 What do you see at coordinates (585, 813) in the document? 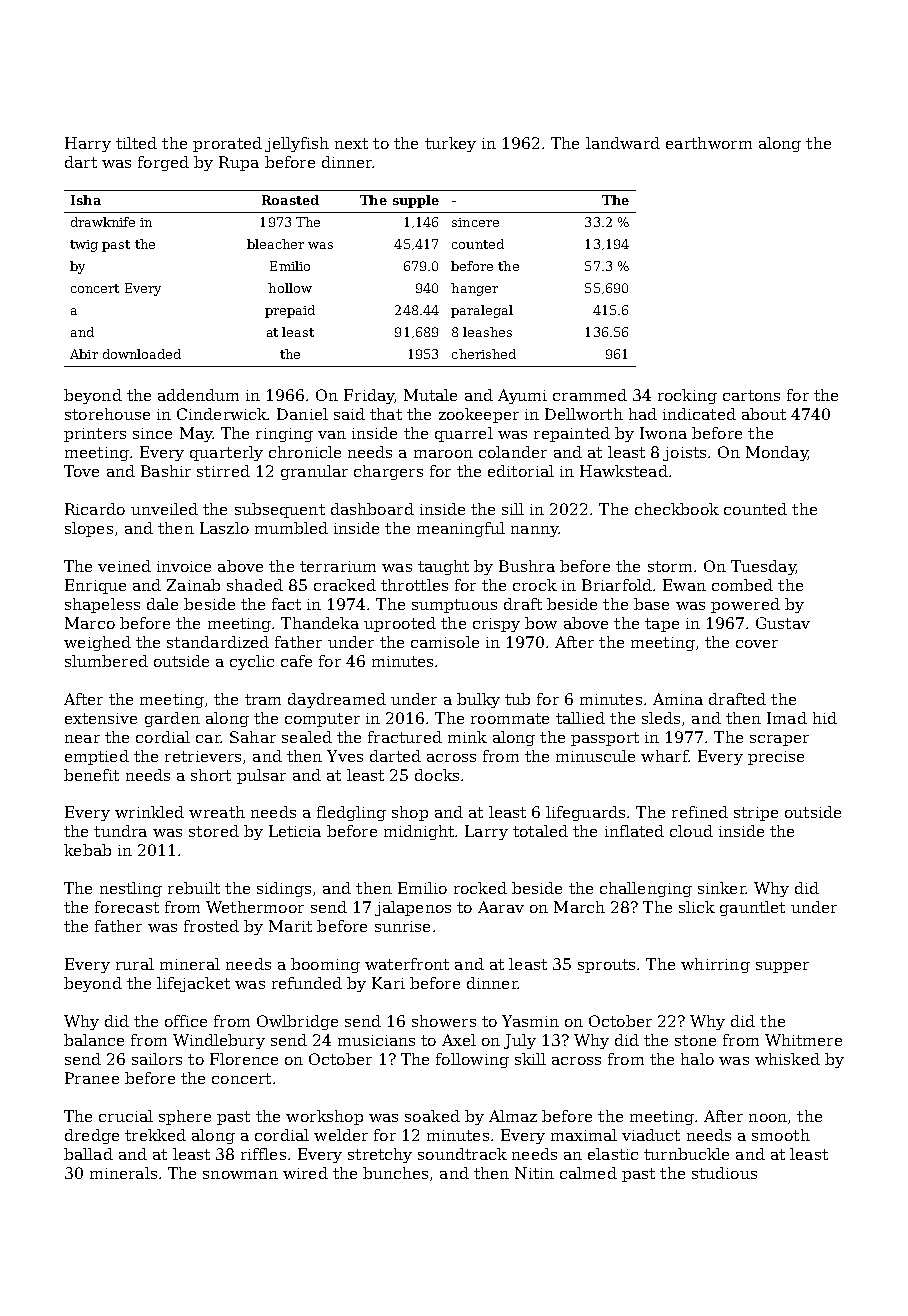
I see `lifeguards` at bounding box center [585, 813].
